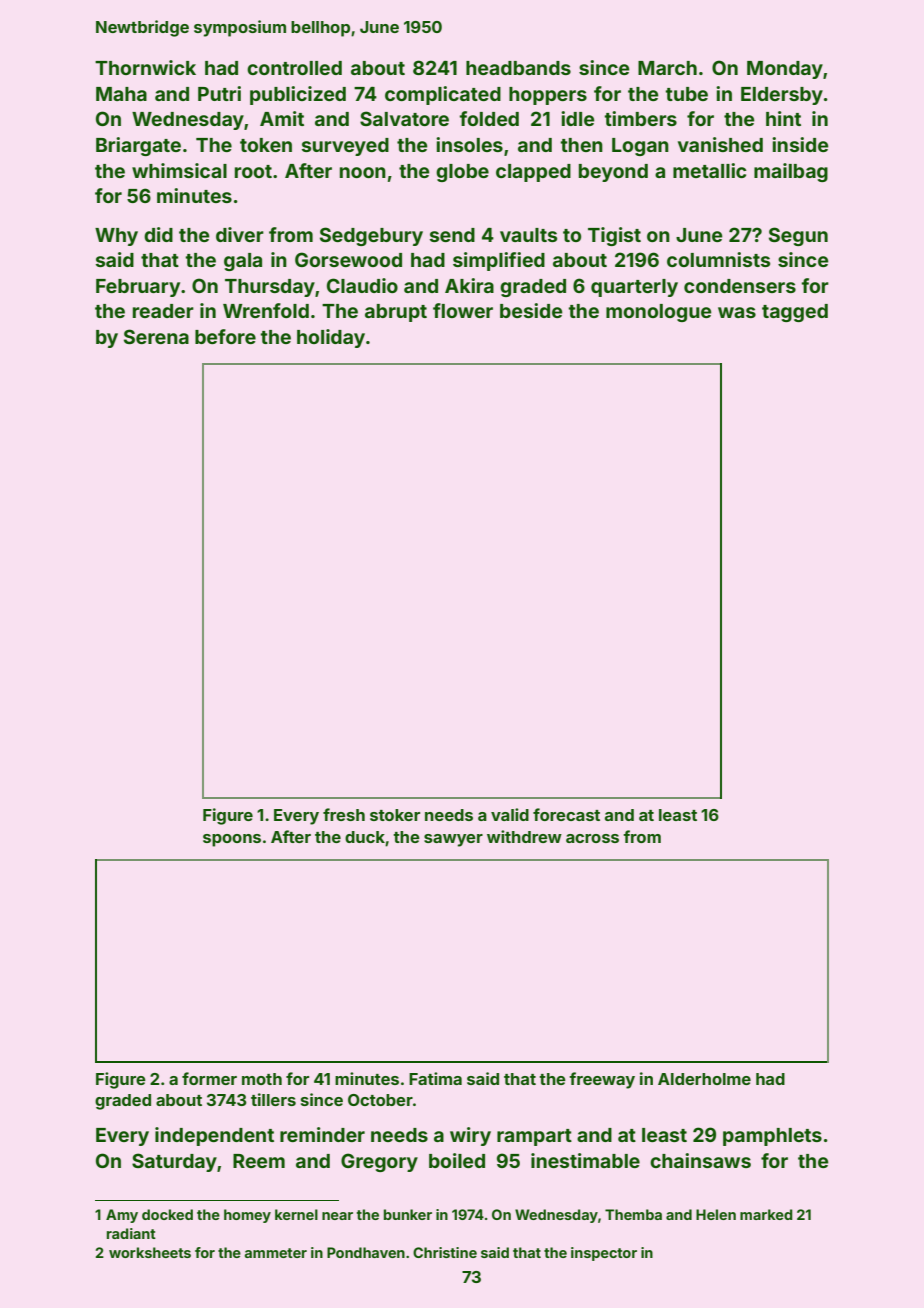 Image resolution: width=924 pixels, height=1308 pixels. I want to click on Monday, so click(785, 70).
